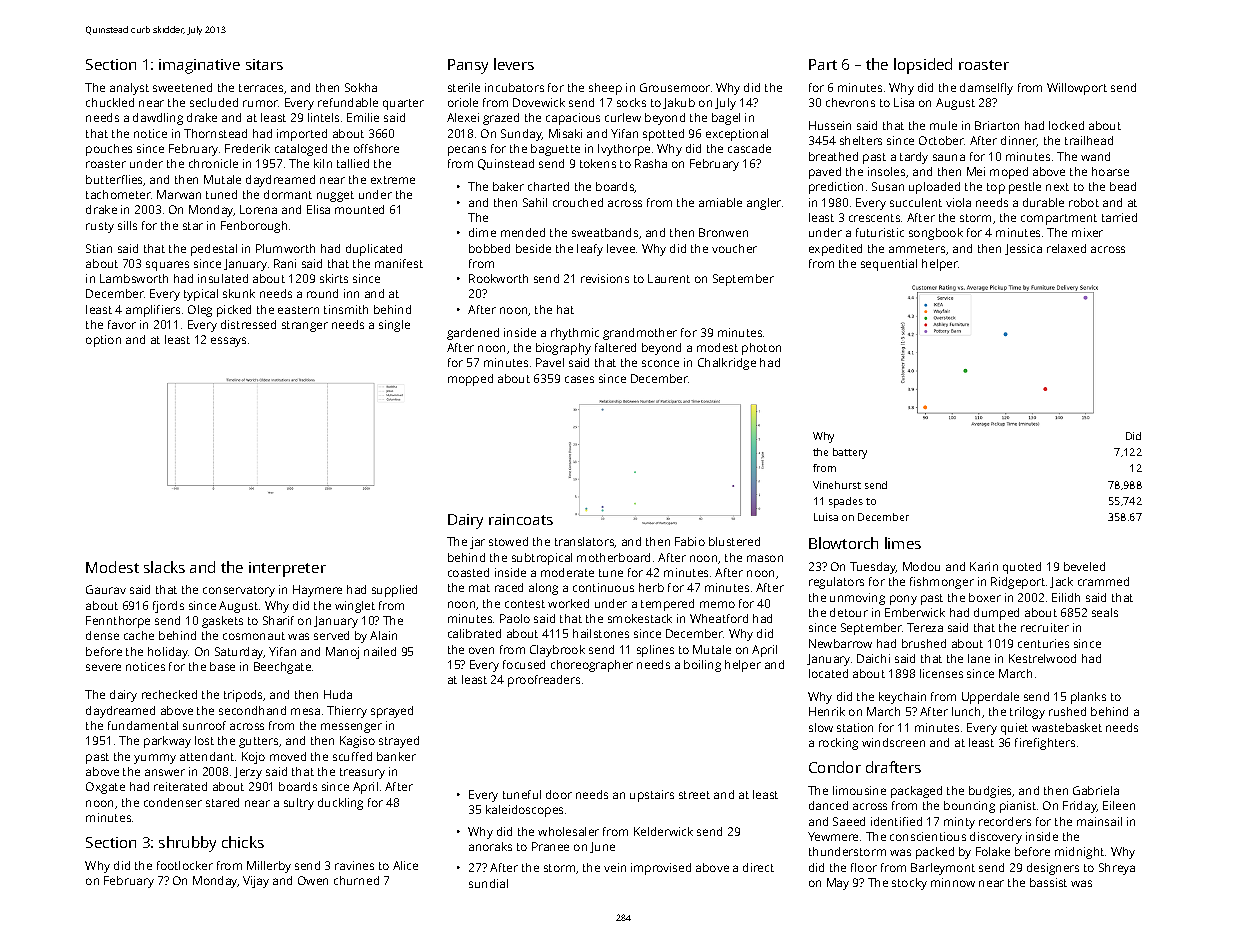  Describe the element at coordinates (185, 865) in the screenshot. I see `footlocker` at that location.
